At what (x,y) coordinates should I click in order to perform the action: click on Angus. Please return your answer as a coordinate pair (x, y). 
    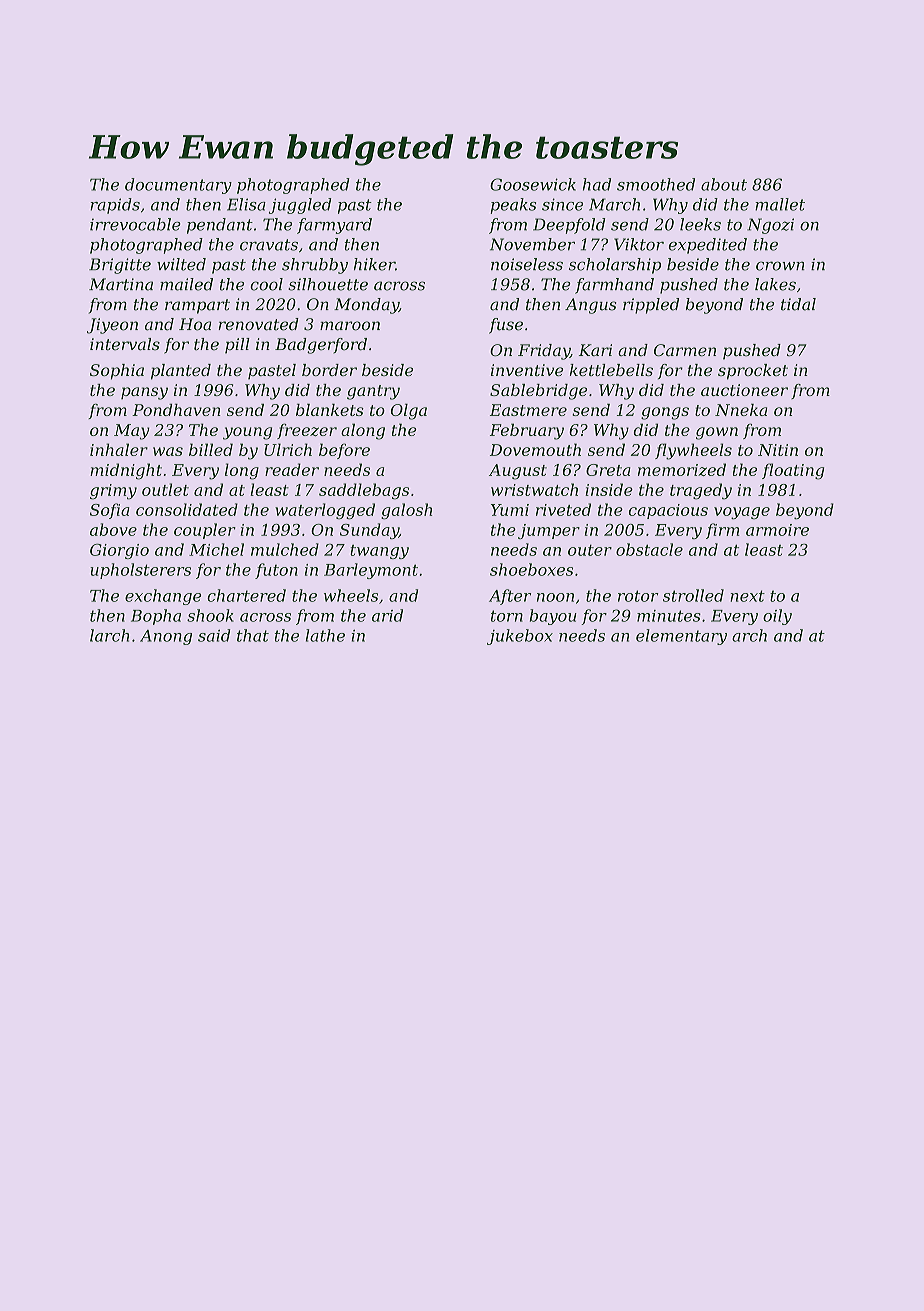
    Looking at the image, I should click on (591, 306).
